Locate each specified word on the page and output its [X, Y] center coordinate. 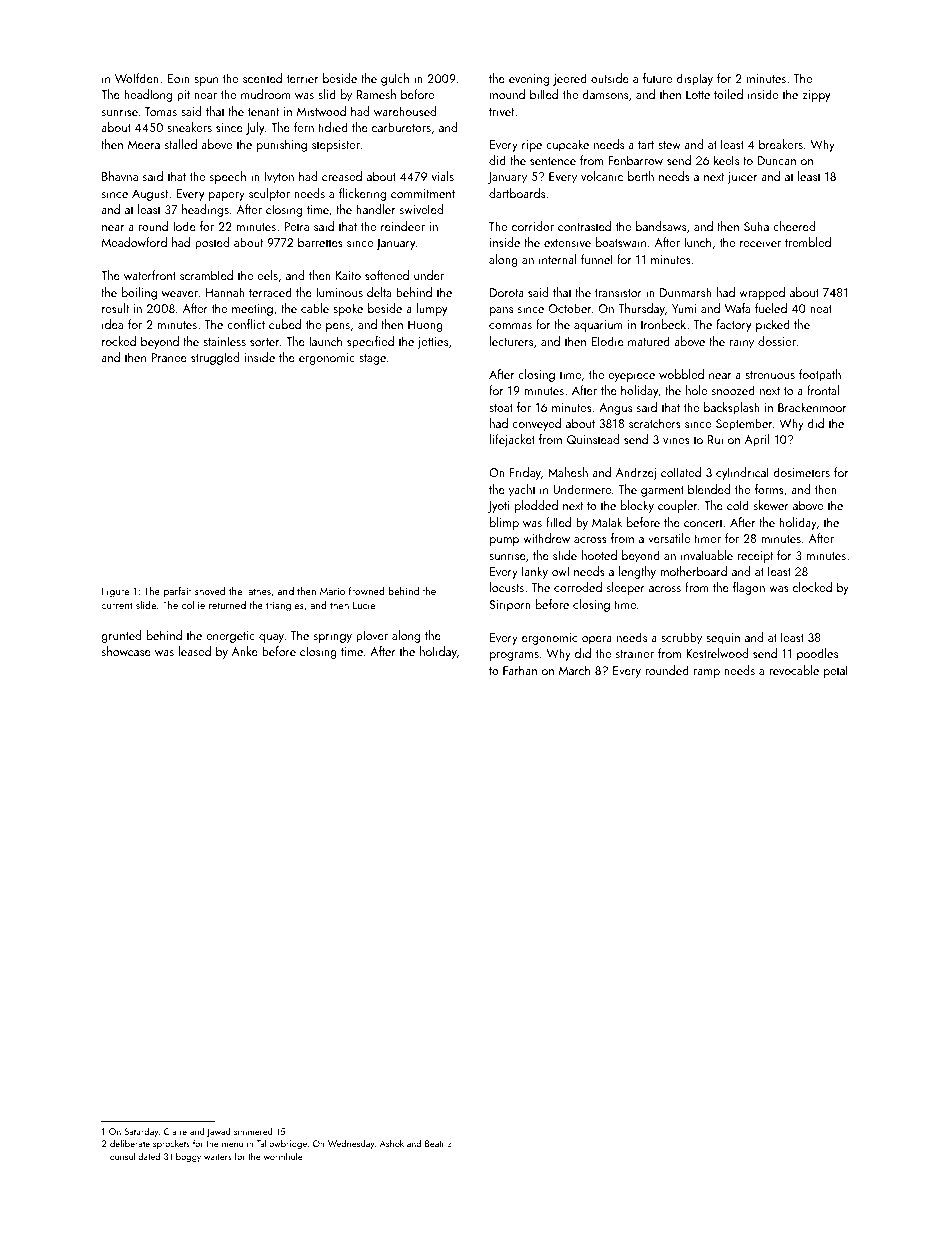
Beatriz [438, 1143]
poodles [817, 654]
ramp [707, 673]
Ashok [392, 1143]
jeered [570, 79]
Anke [245, 651]
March [574, 670]
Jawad [218, 1132]
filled [558, 522]
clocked [812, 587]
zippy [816, 96]
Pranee [169, 357]
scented [262, 78]
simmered [253, 1131]
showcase [126, 651]
